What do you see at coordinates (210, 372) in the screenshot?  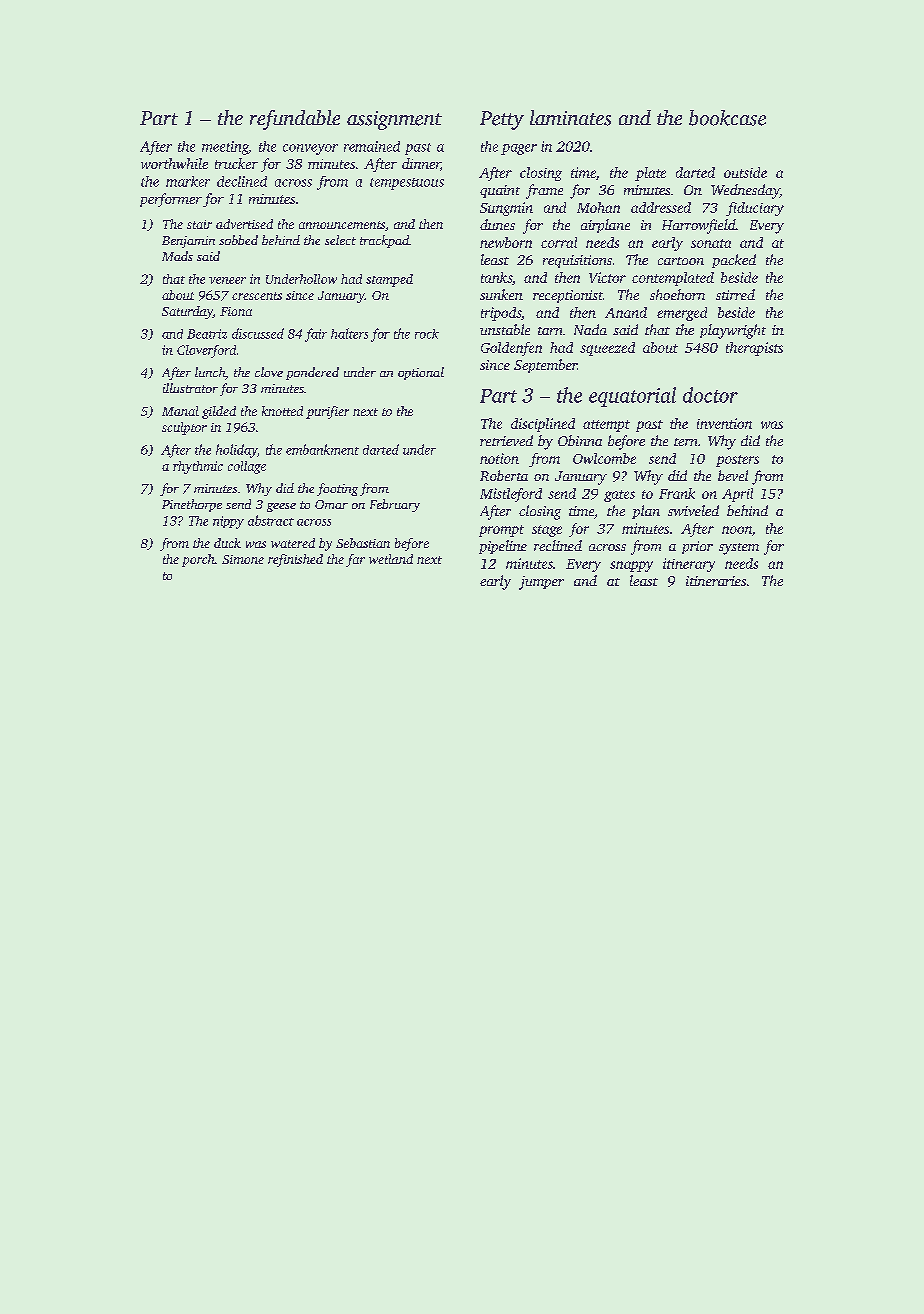 I see `lunch` at bounding box center [210, 372].
